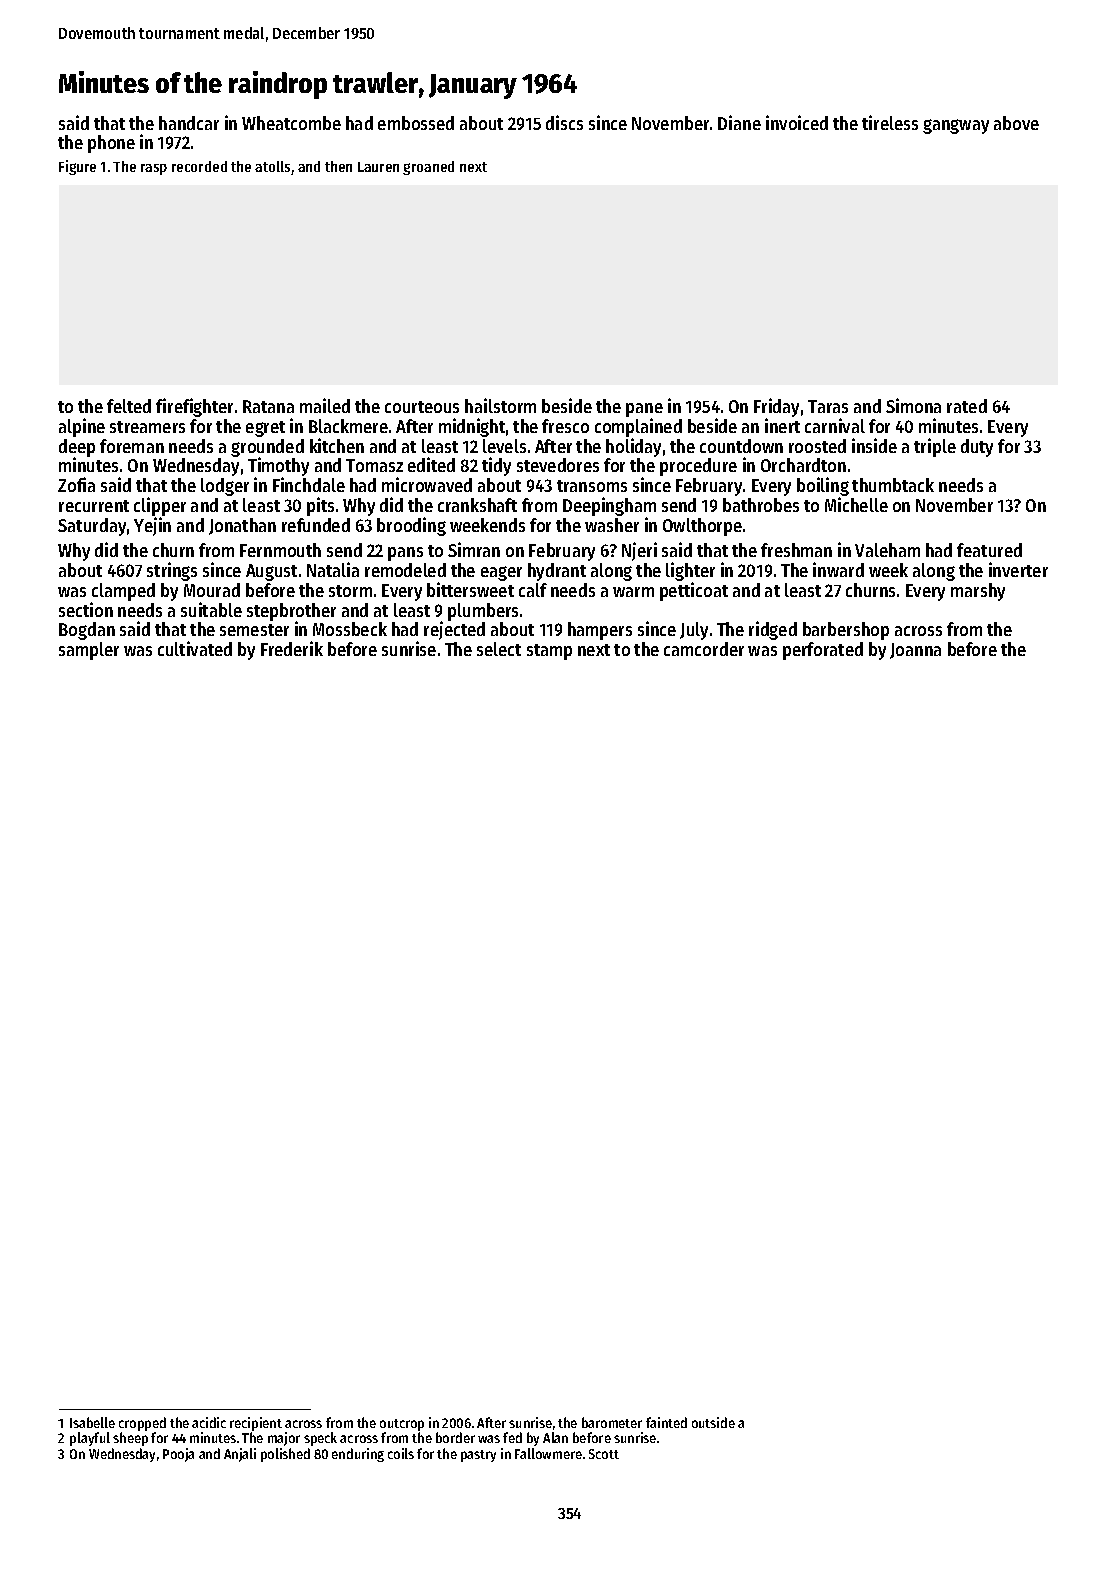 Image resolution: width=1117 pixels, height=1580 pixels. I want to click on camcorder, so click(704, 649).
